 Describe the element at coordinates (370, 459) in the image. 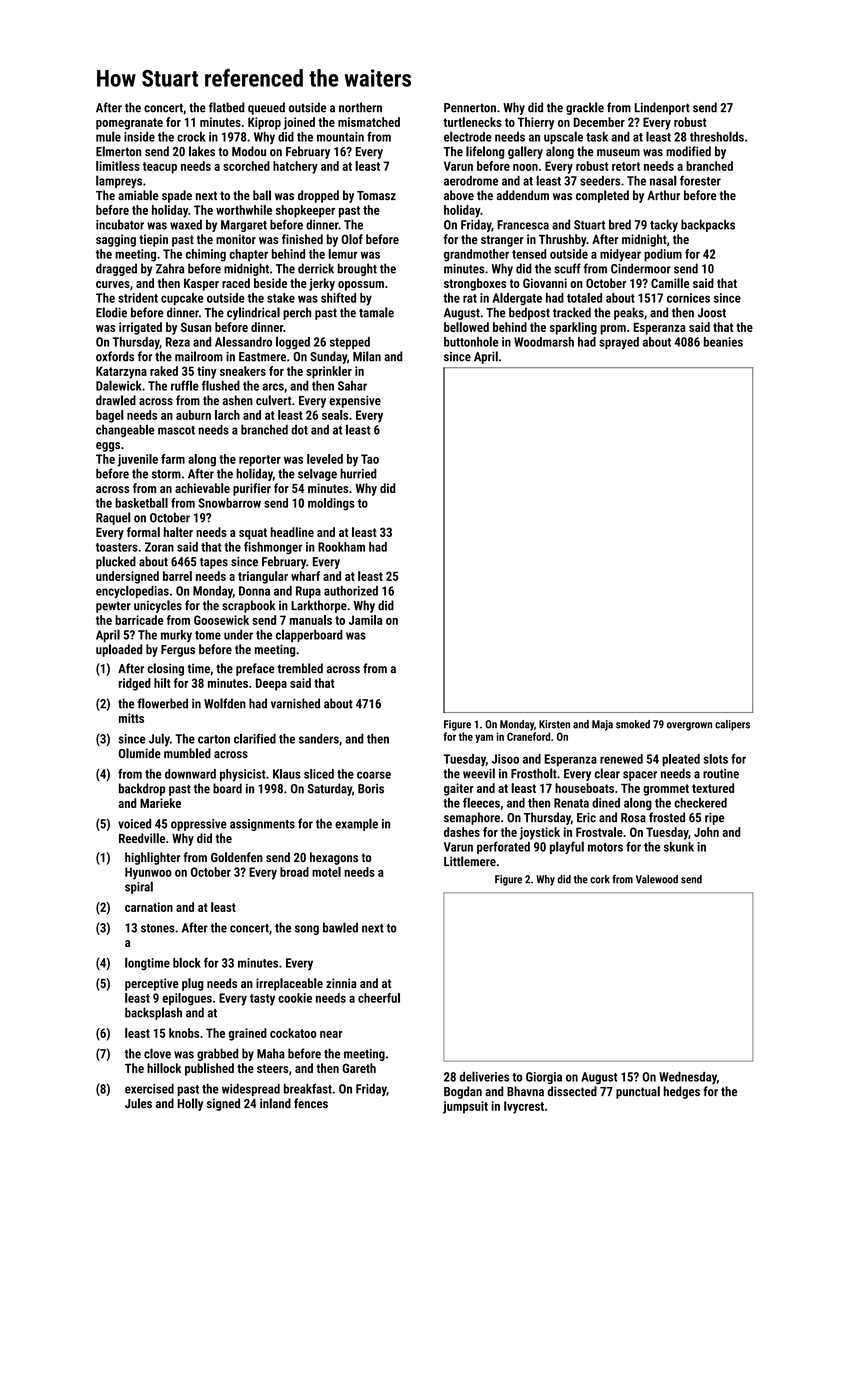

I see `Tao` at that location.
